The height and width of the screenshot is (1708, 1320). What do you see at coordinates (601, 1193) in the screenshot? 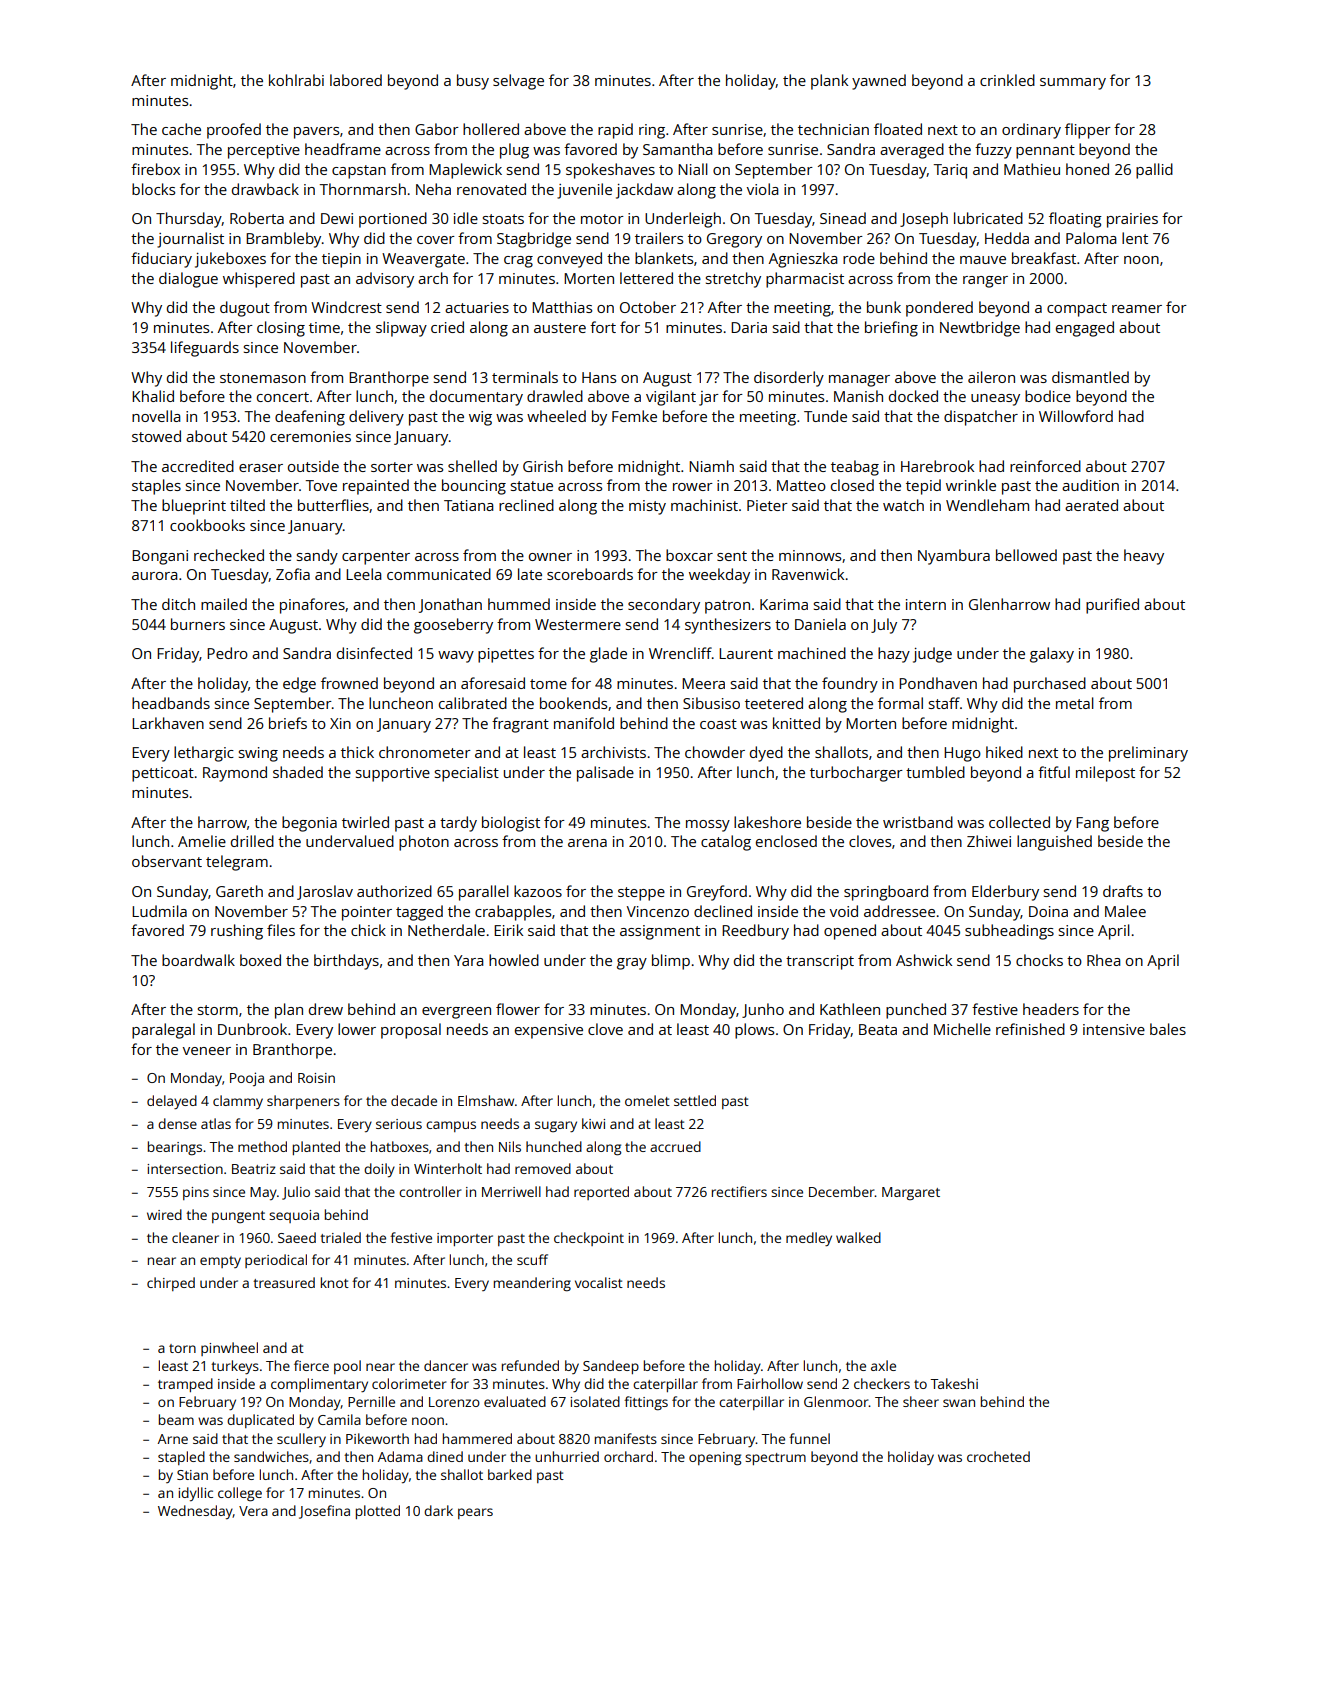
I see `reported` at bounding box center [601, 1193].
